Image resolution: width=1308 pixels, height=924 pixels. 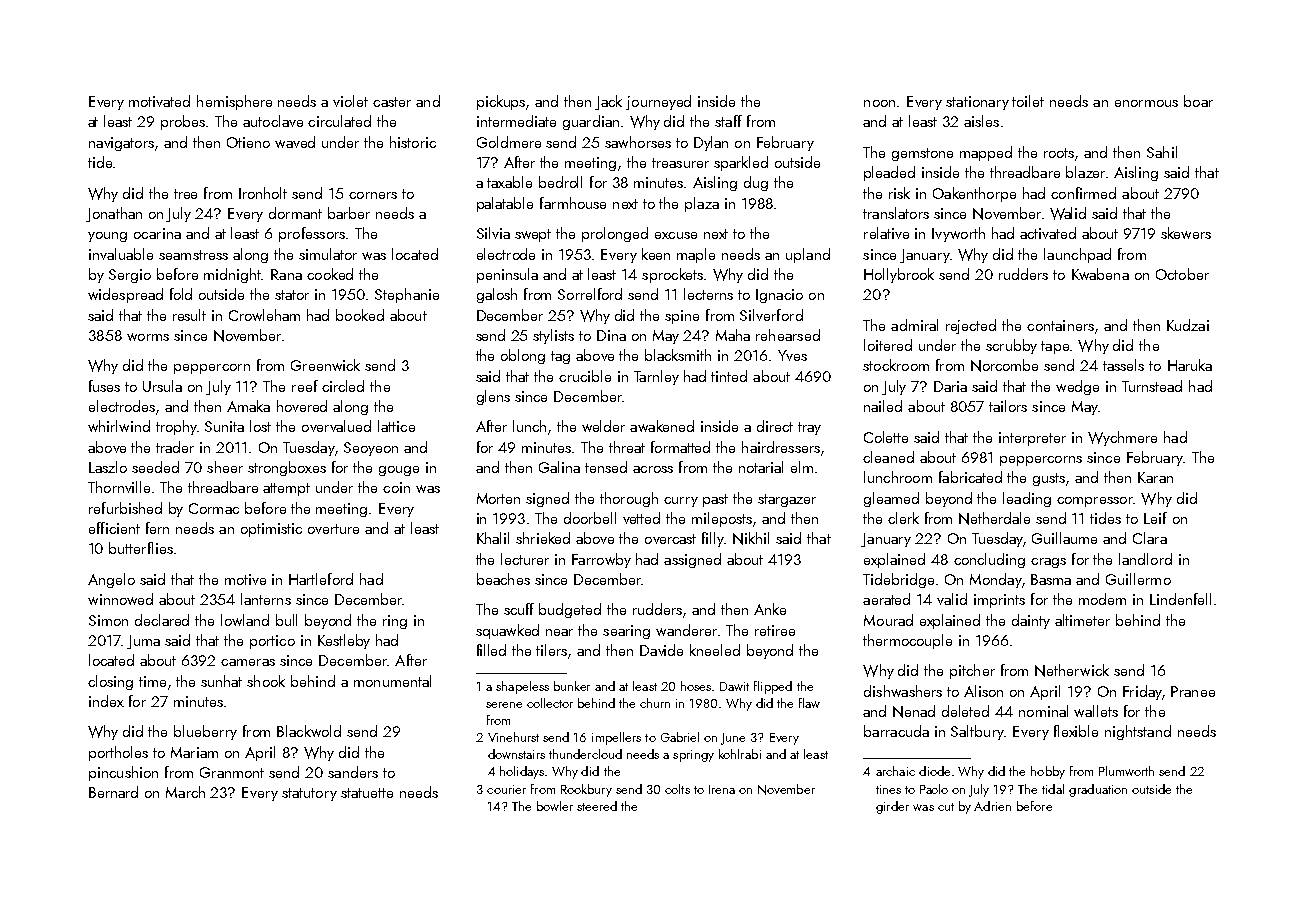 I want to click on navigators, so click(x=121, y=144).
